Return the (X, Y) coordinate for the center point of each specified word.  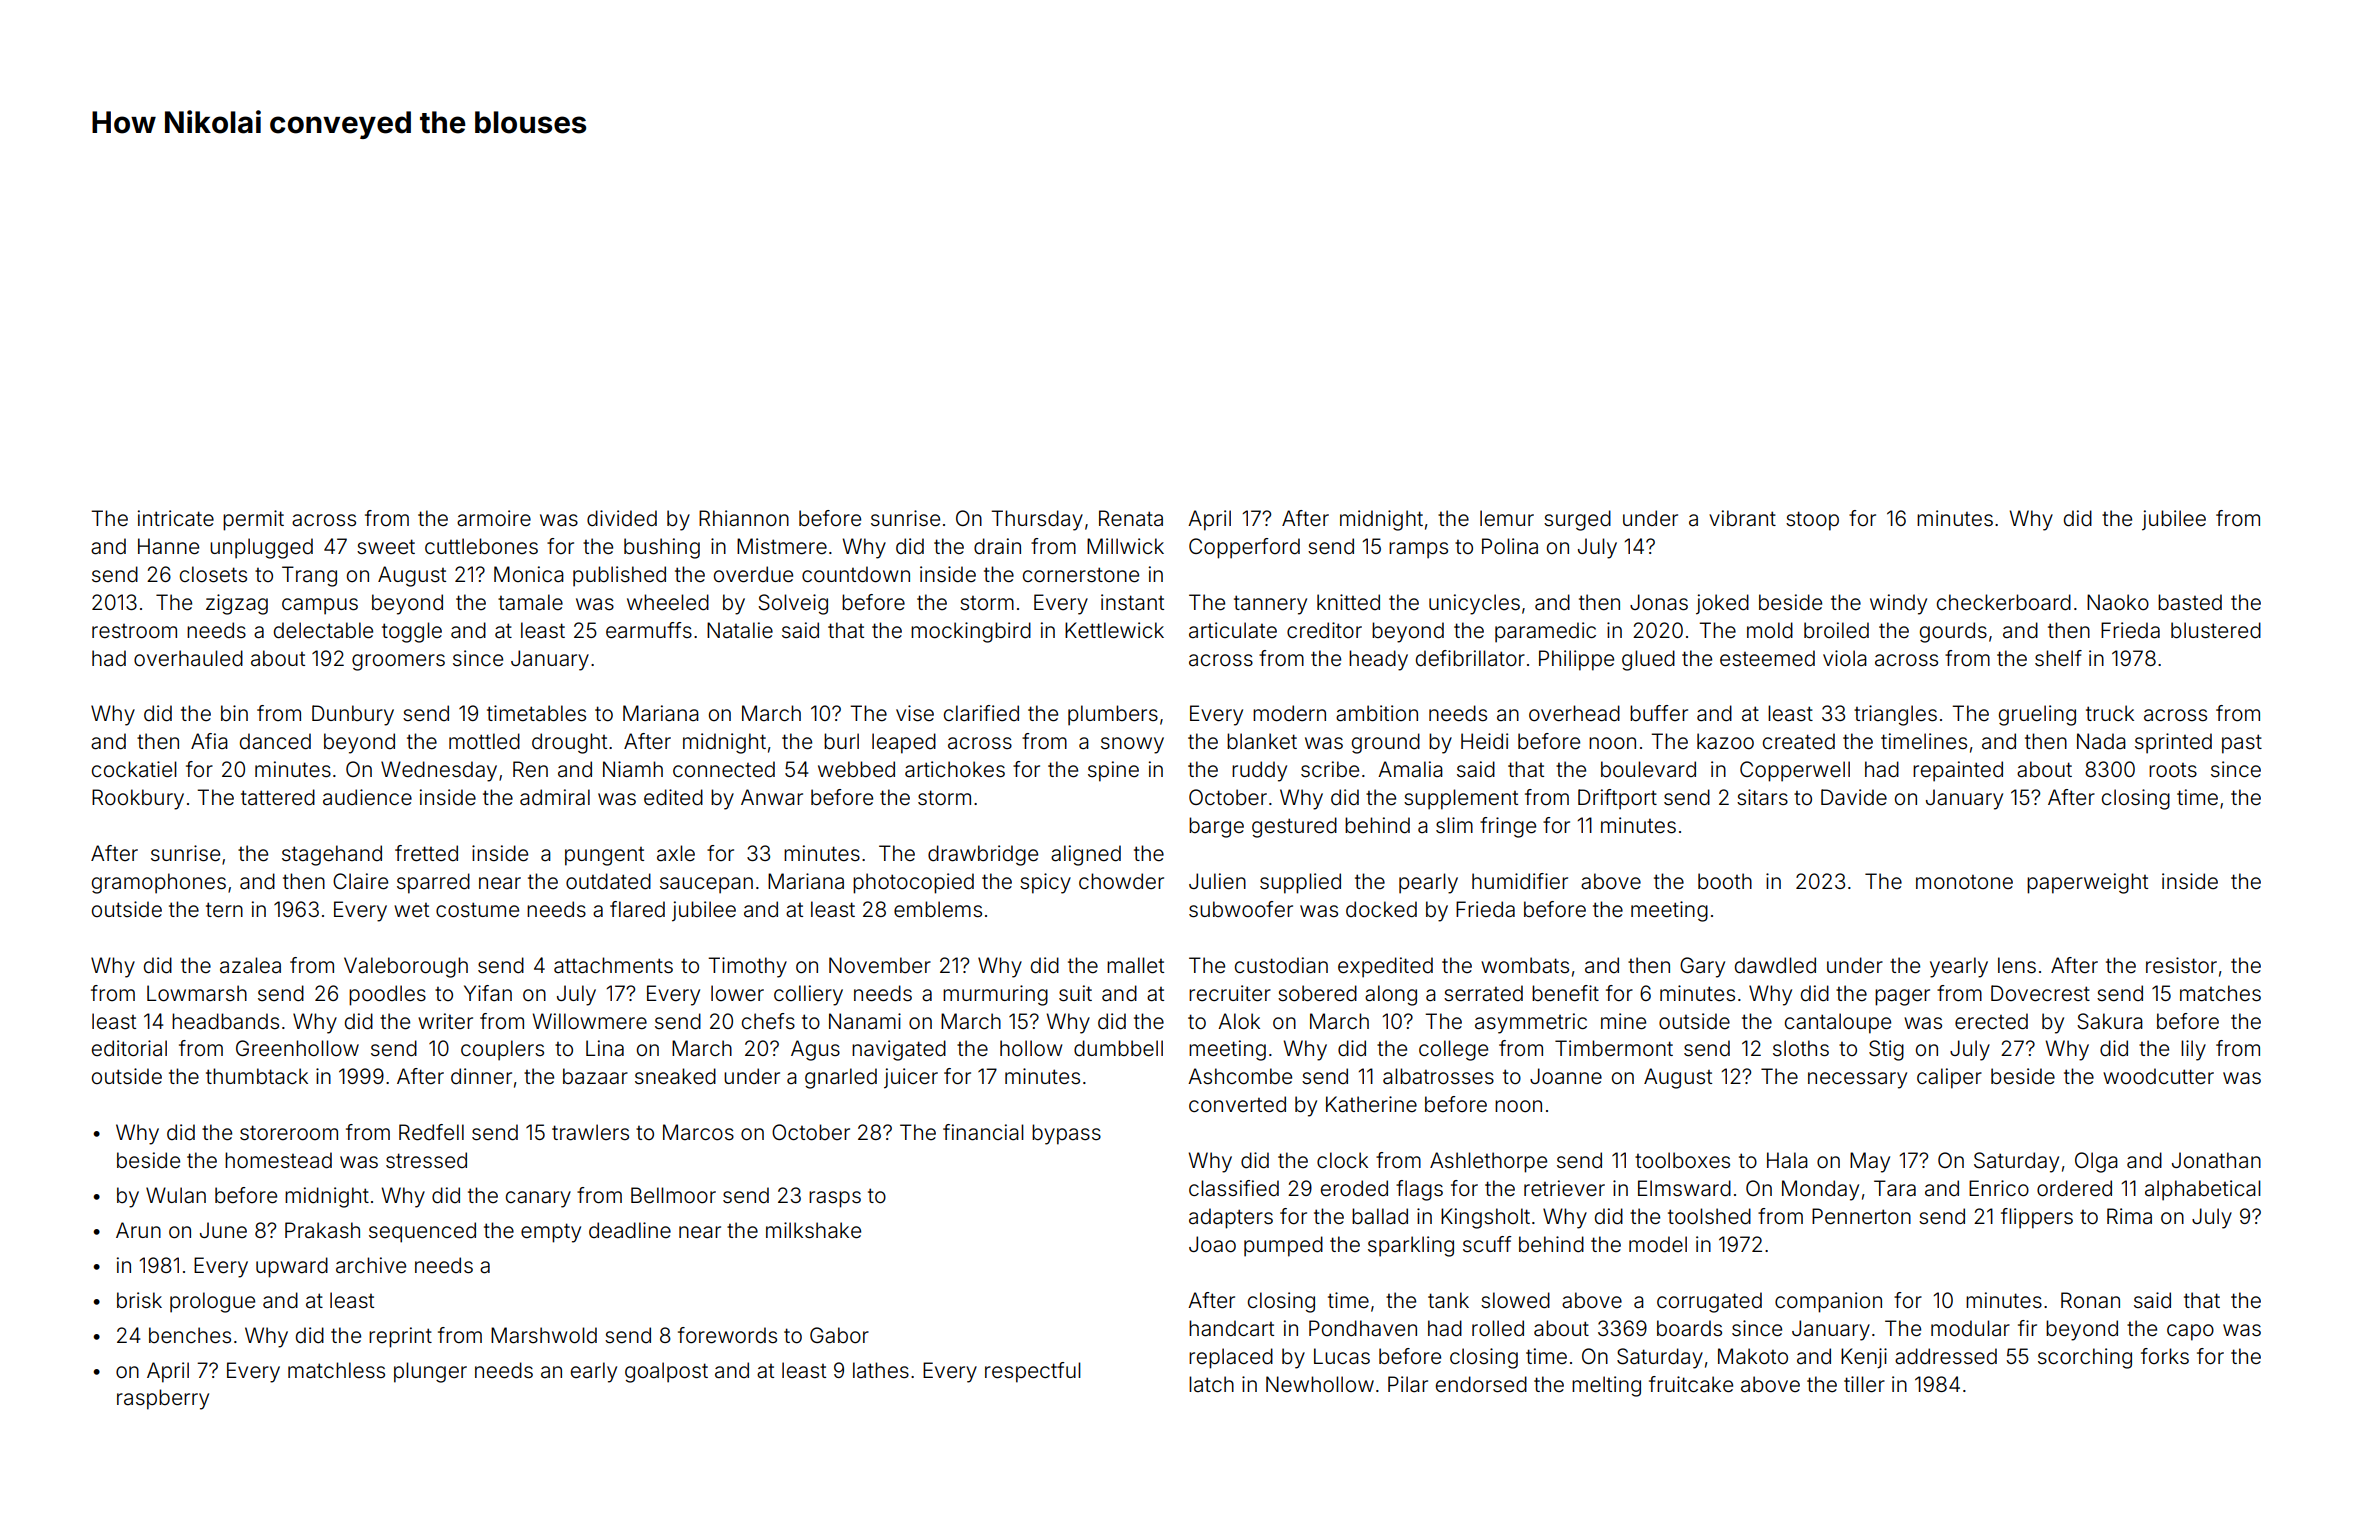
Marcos (698, 1132)
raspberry (163, 1399)
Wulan (176, 1195)
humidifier (1520, 881)
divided (622, 518)
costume (477, 910)
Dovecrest (2040, 993)
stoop (1812, 521)
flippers (2037, 1218)
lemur (1507, 518)
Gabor (839, 1335)
